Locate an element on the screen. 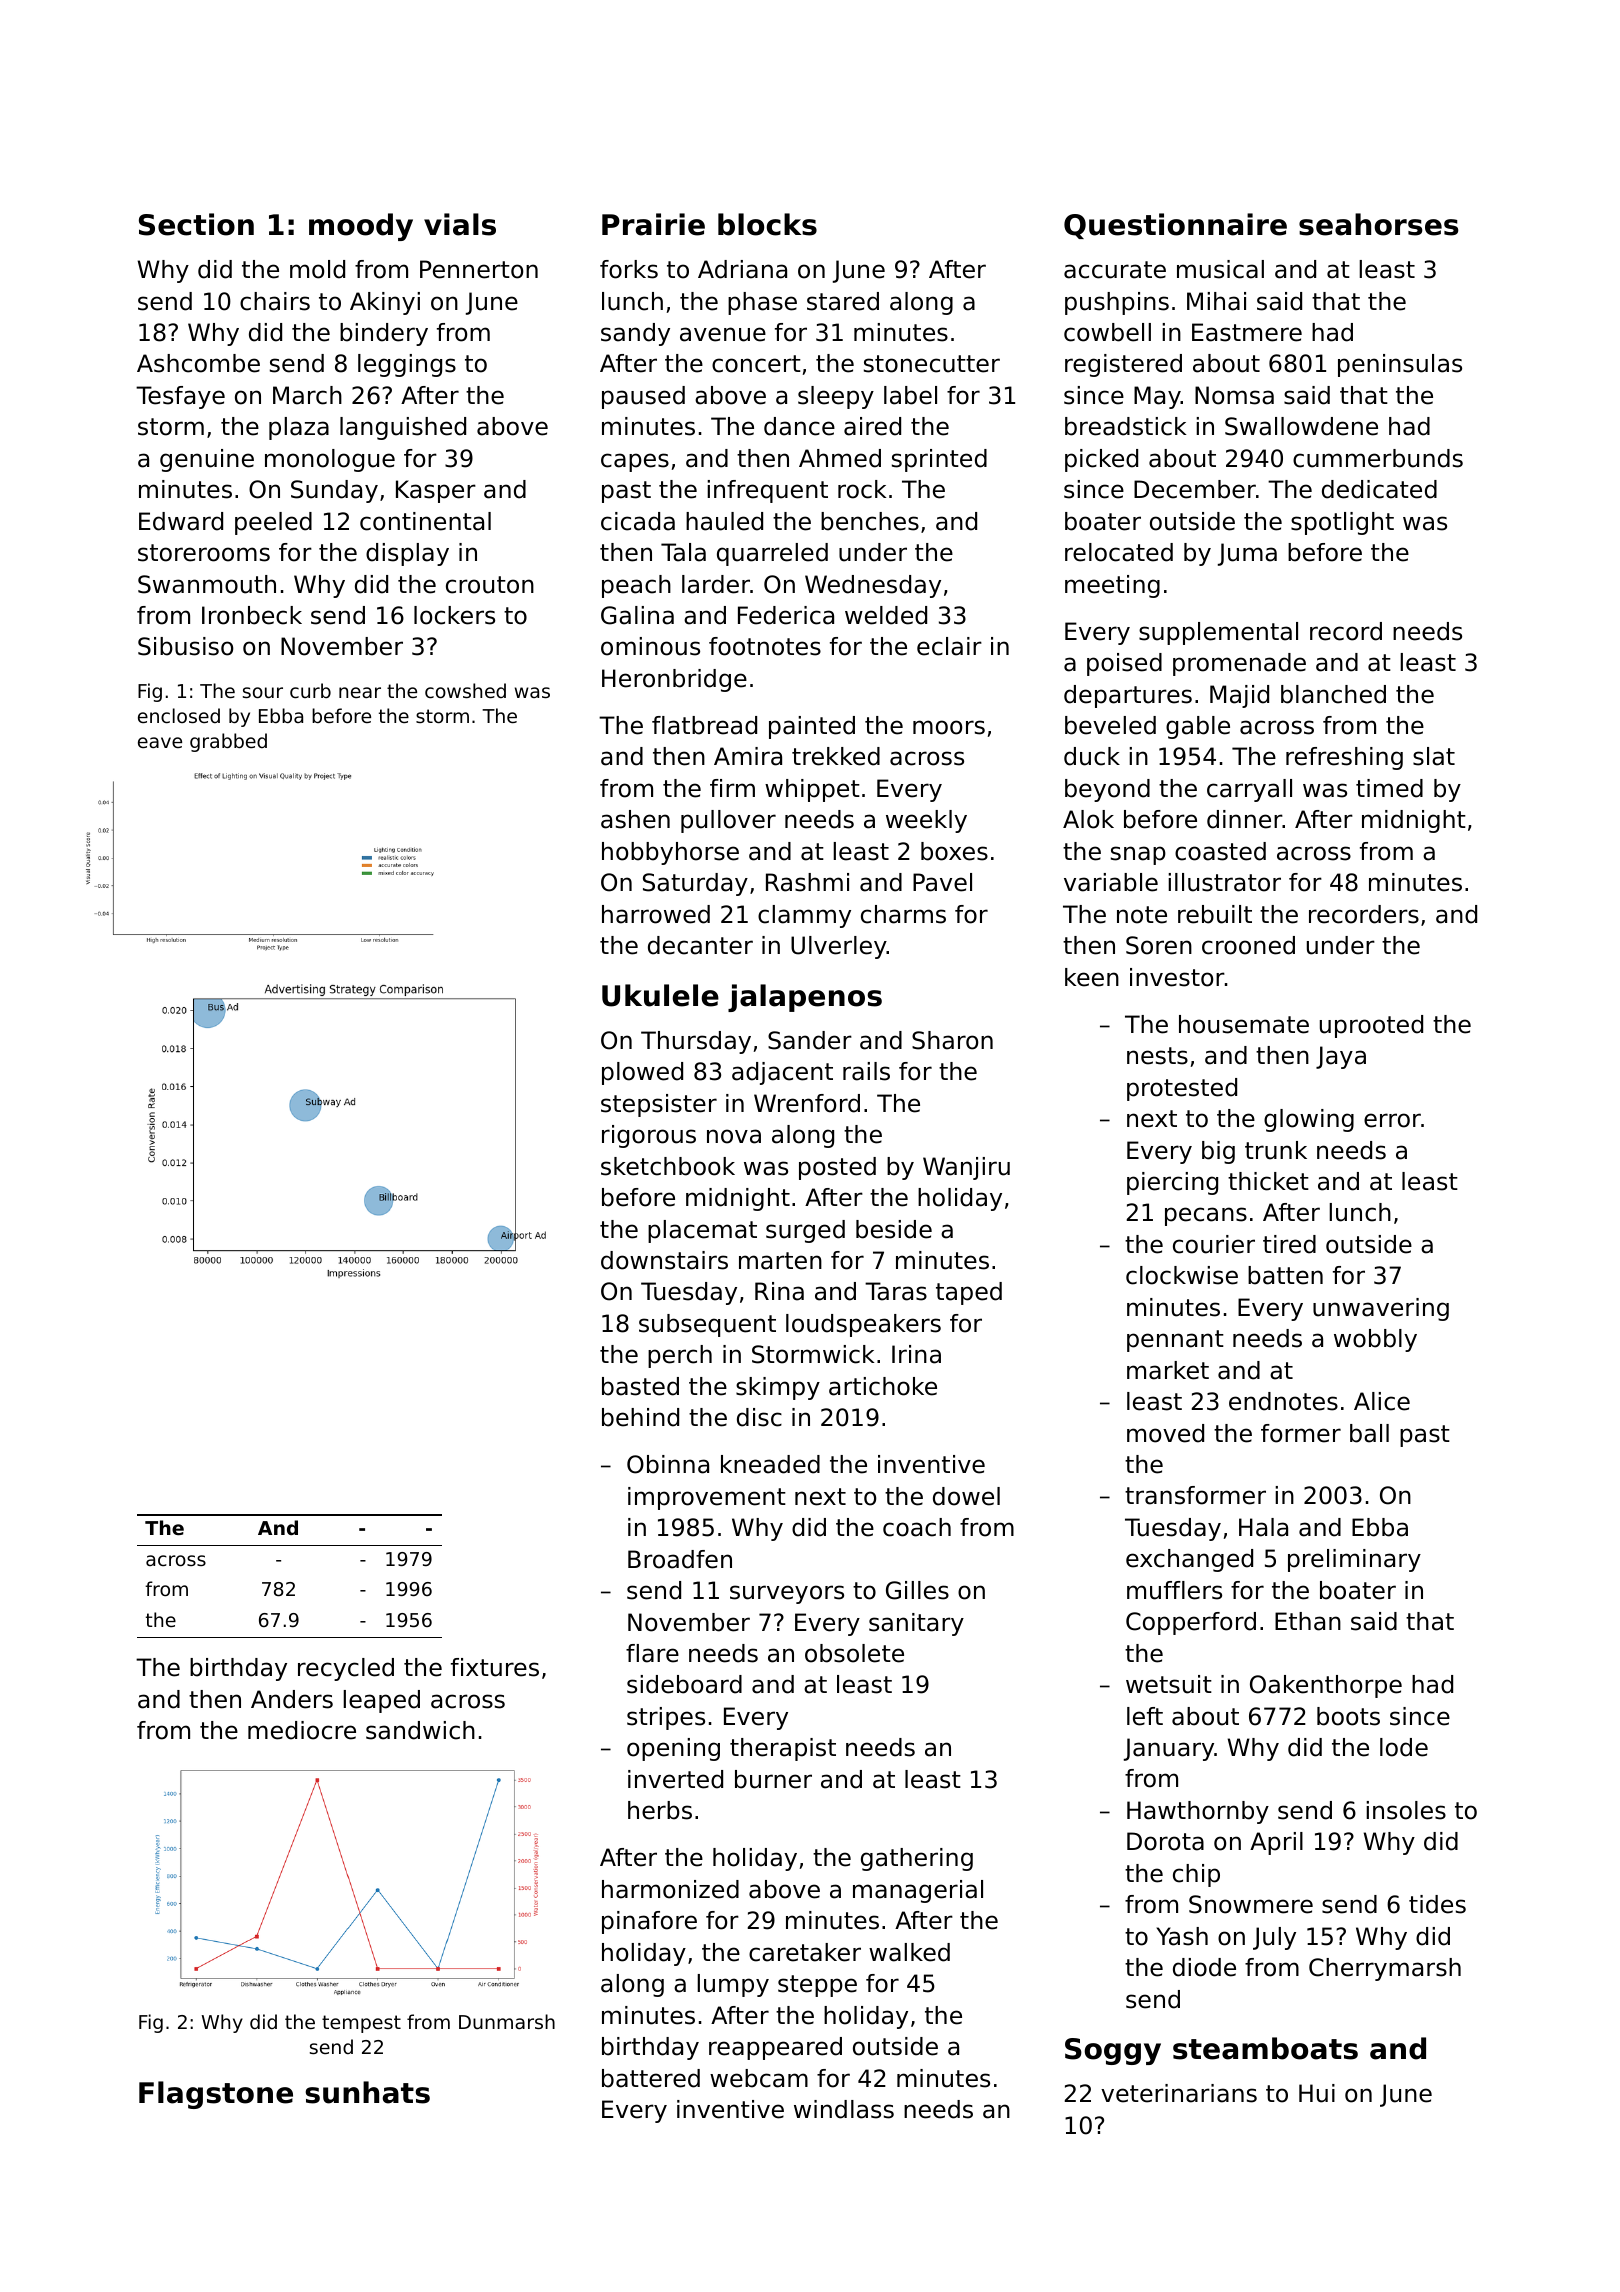 The image size is (1620, 2292). vials is located at coordinates (460, 224).
